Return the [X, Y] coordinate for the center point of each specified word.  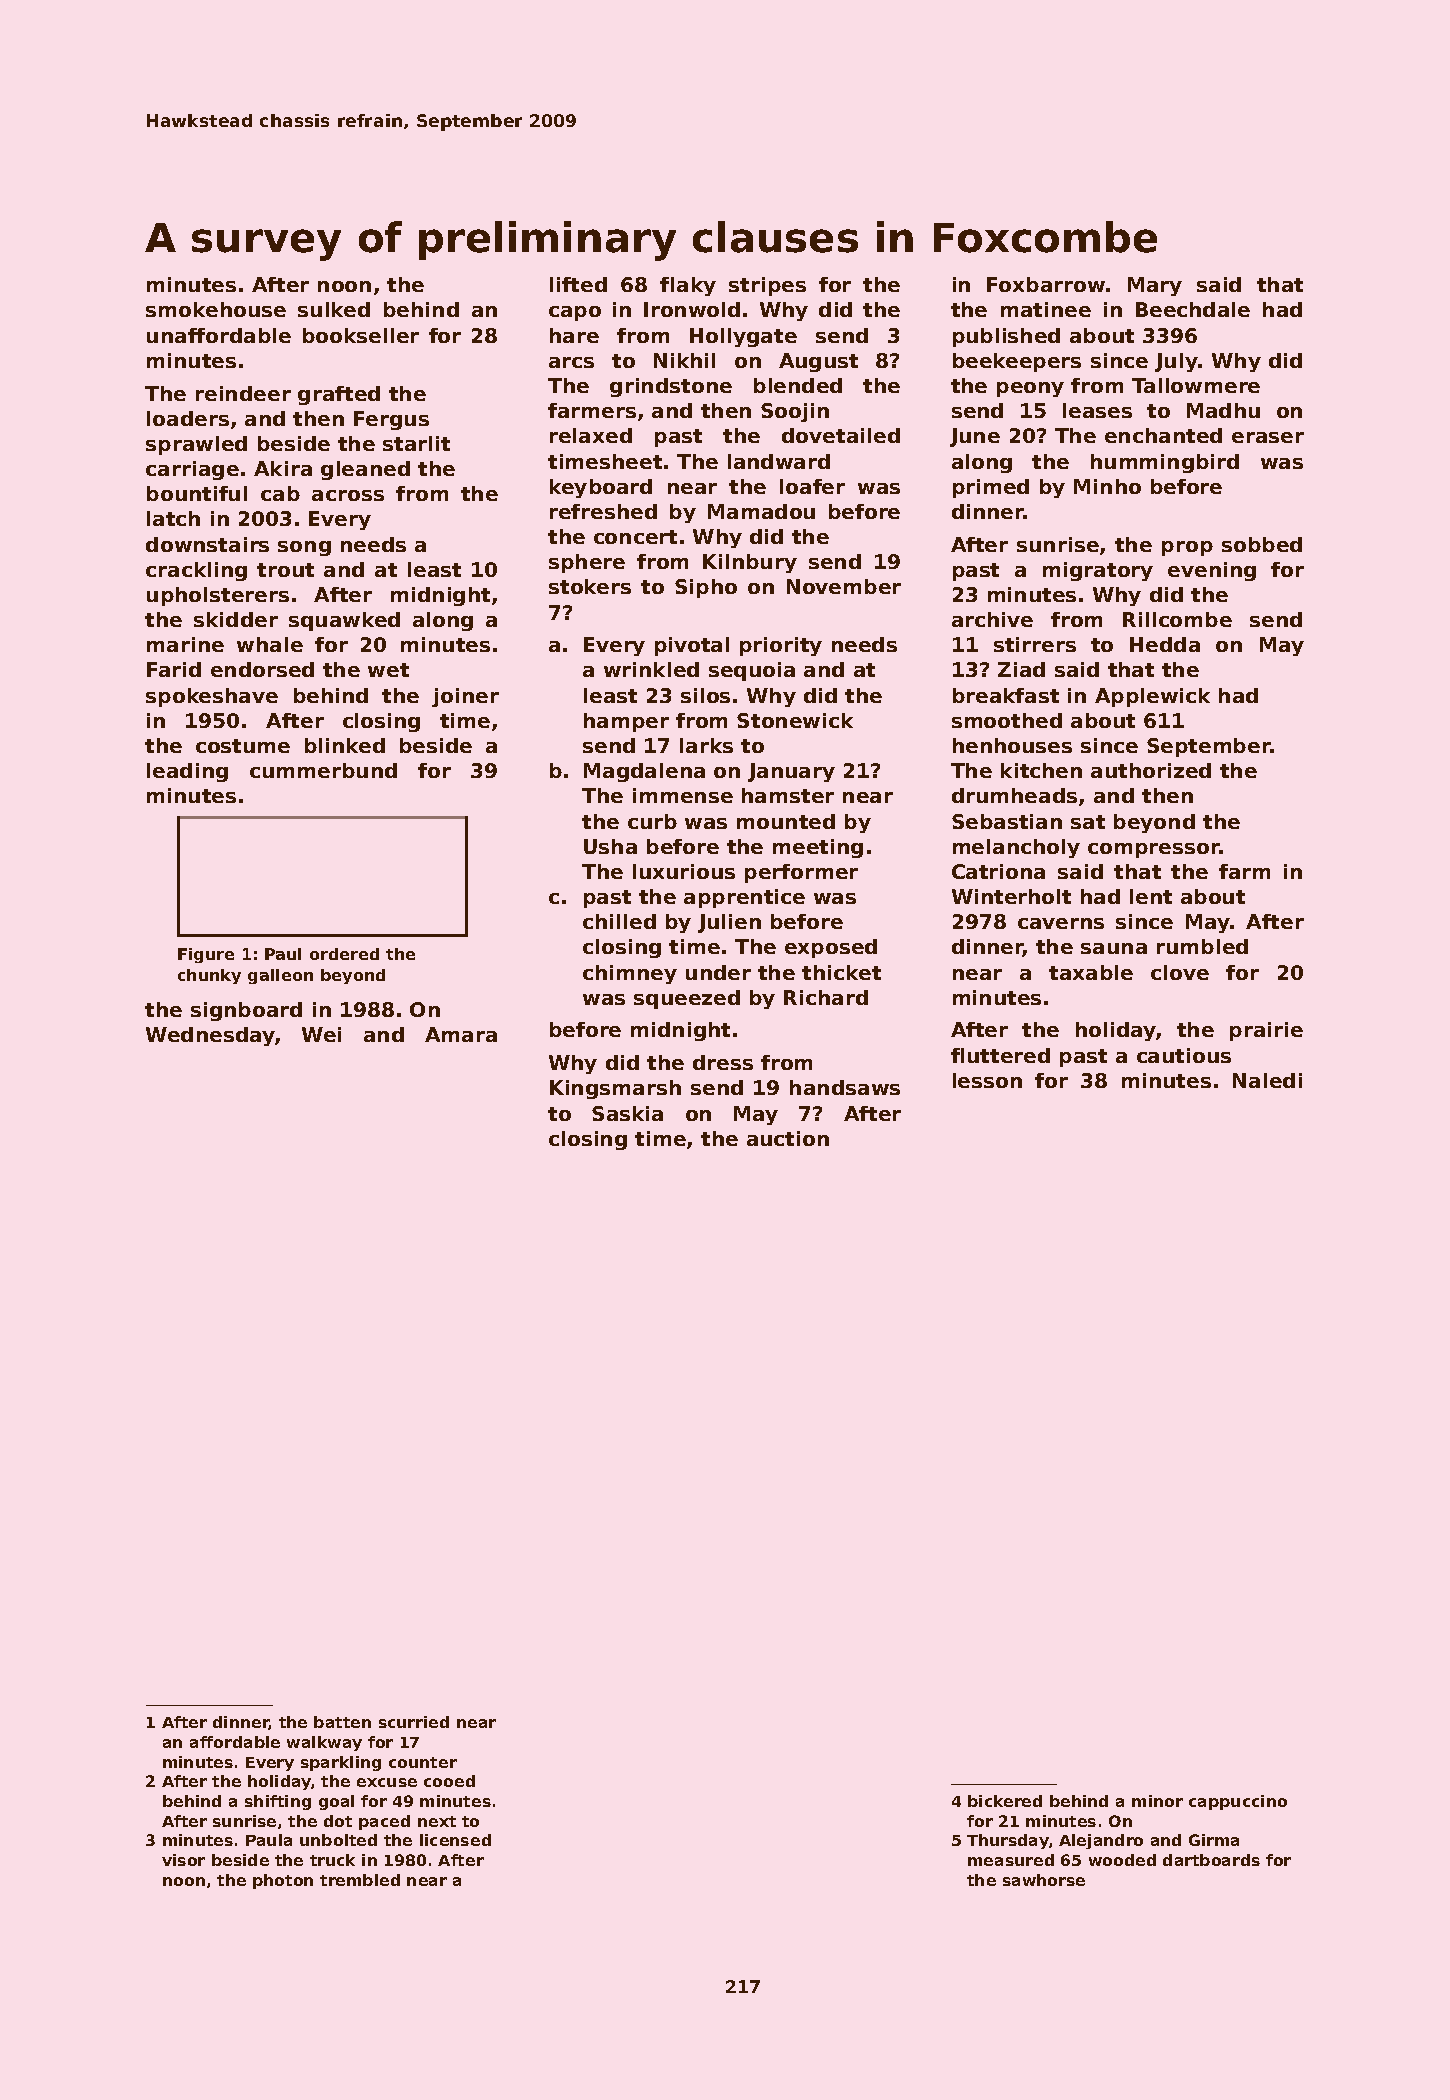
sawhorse [1044, 1880]
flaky [688, 286]
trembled [360, 1880]
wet [388, 670]
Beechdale [1193, 309]
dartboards [1211, 1860]
